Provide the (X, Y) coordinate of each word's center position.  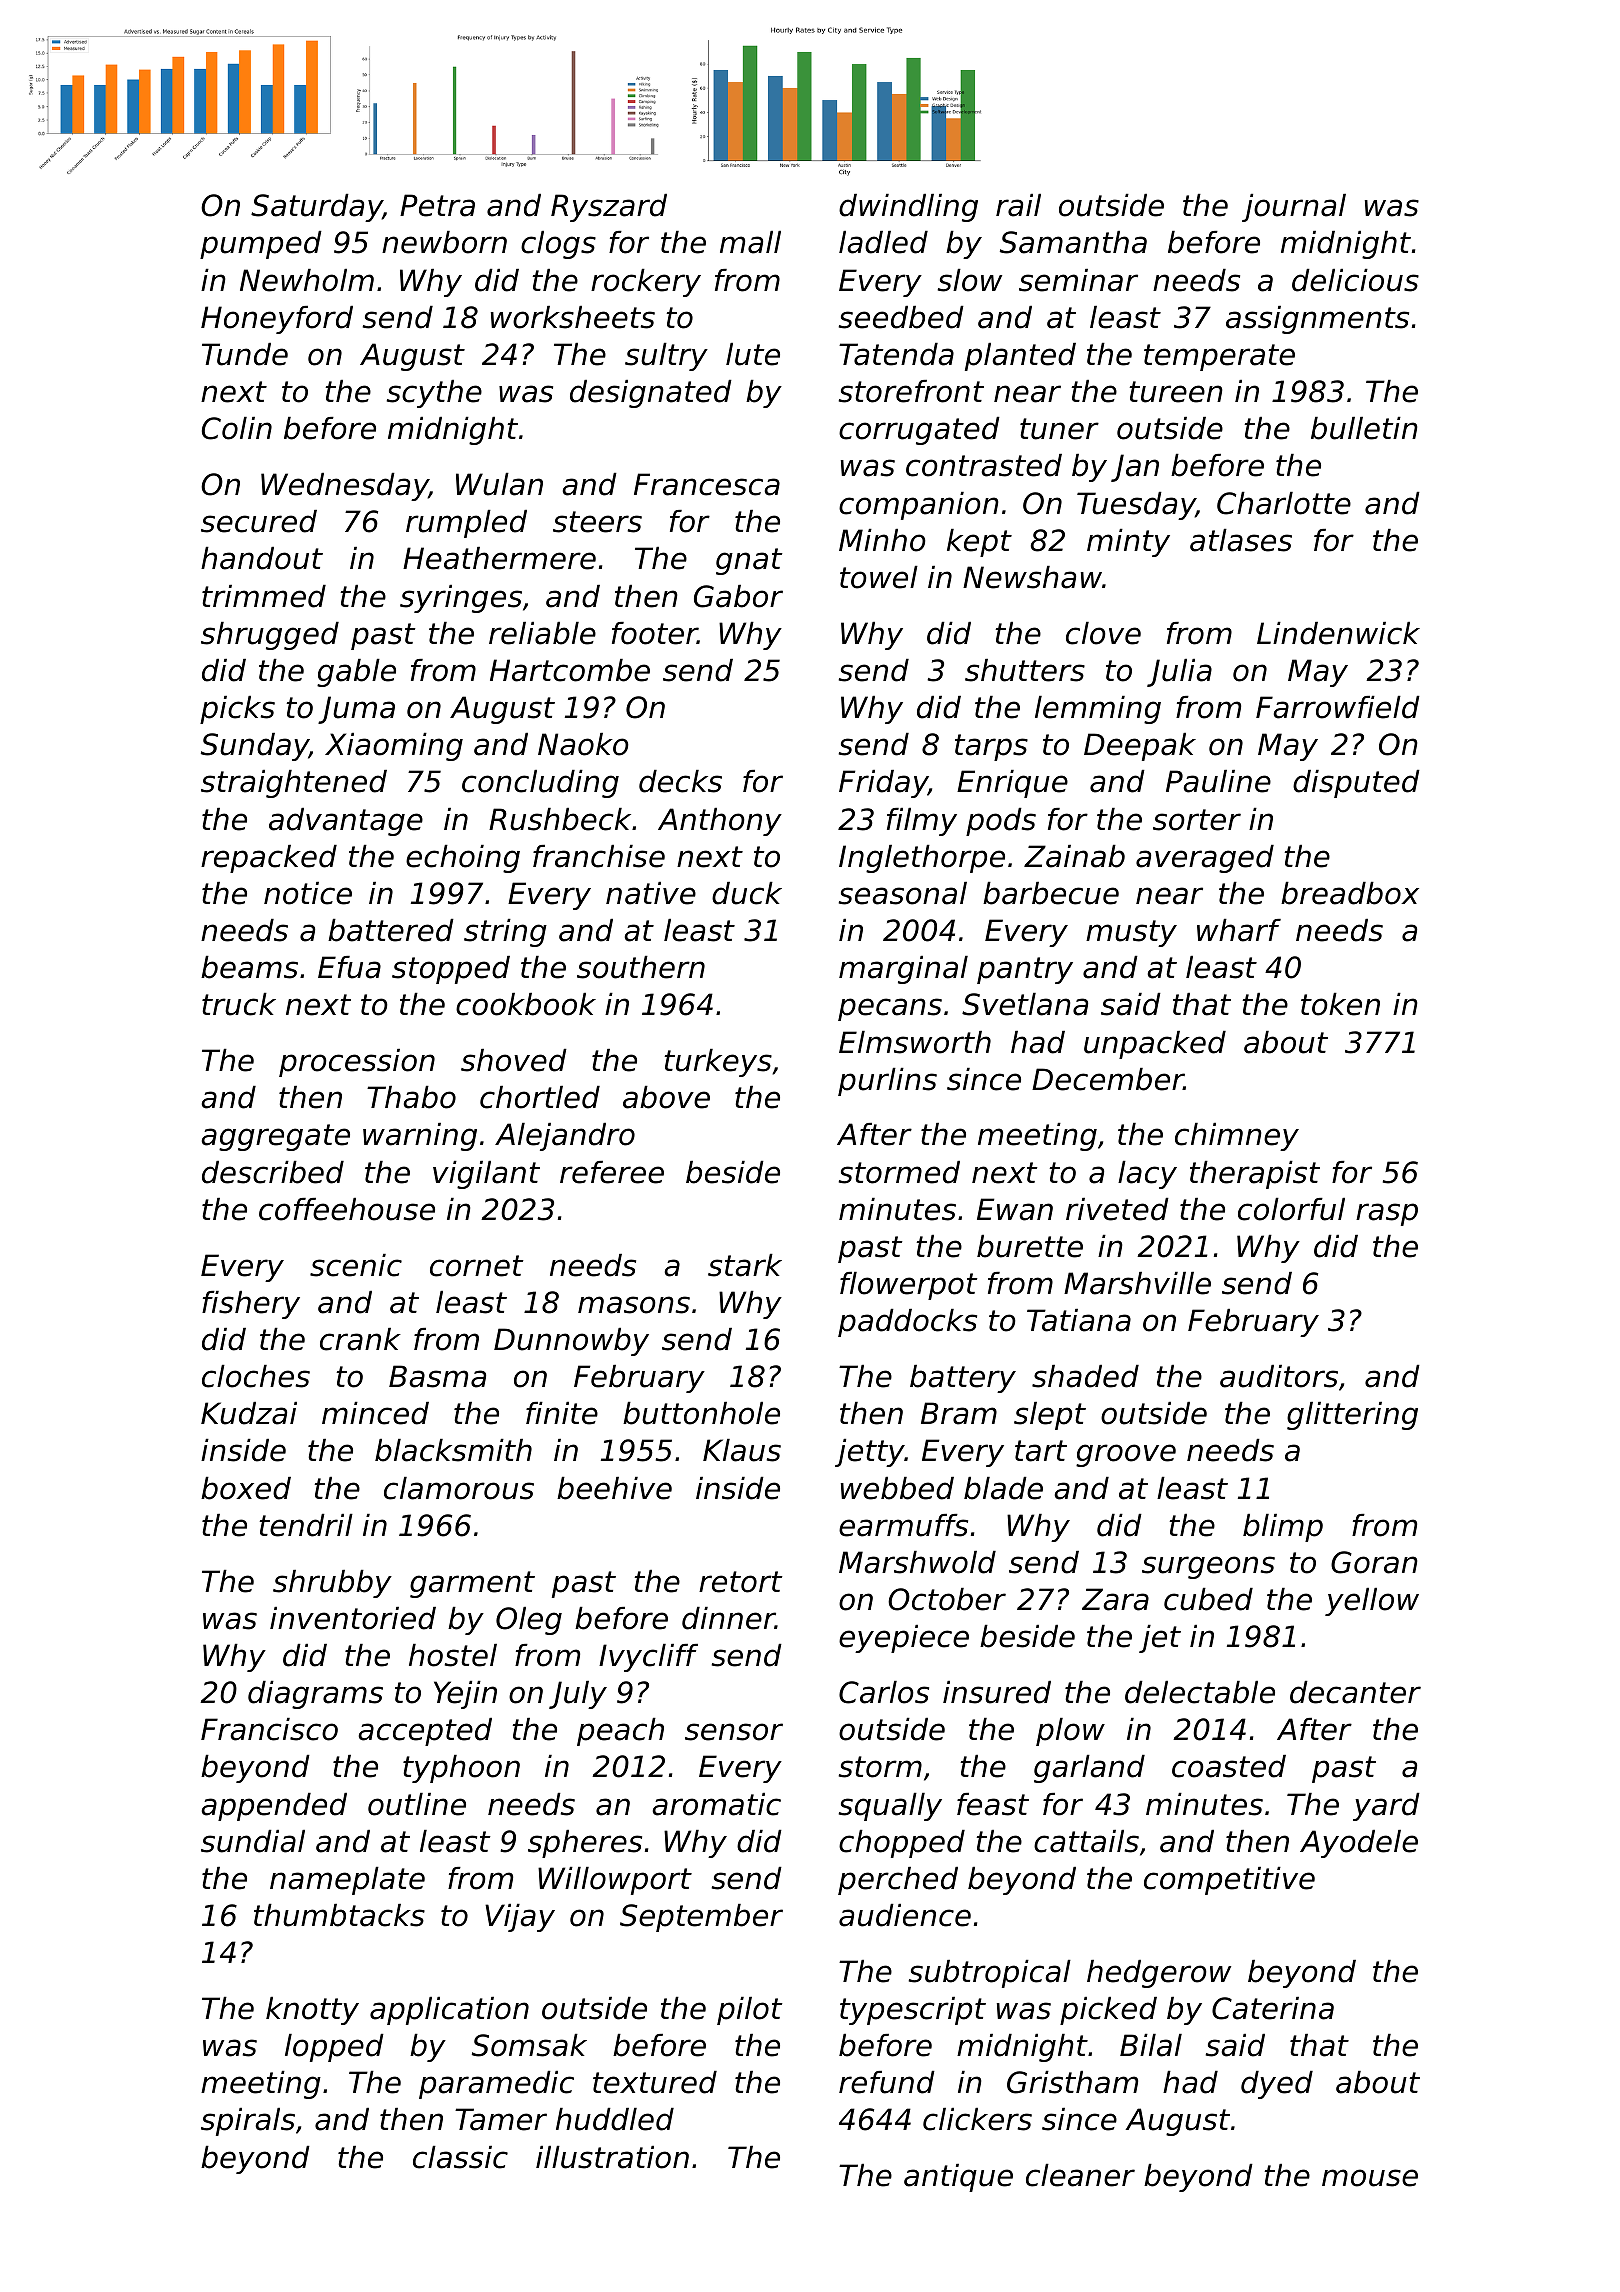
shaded (1085, 1376)
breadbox (1350, 893)
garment (472, 1584)
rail (1018, 205)
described (273, 1172)
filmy (922, 822)
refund (887, 2082)
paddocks (907, 1323)
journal (1294, 208)
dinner (728, 1618)
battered (391, 930)
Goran (1374, 1562)
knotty (312, 2011)
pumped (261, 245)
